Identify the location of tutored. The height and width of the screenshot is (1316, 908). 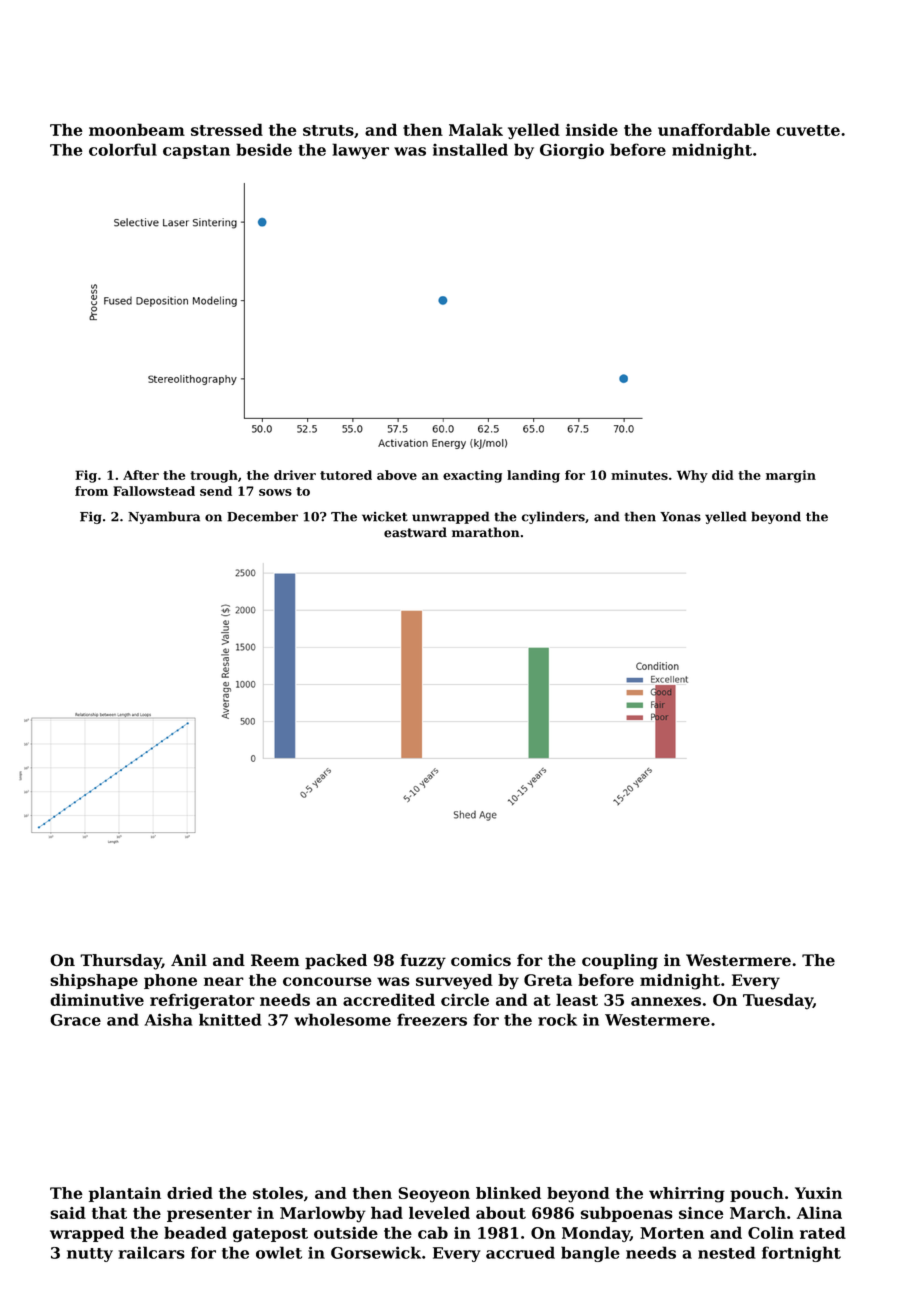
(346, 475).
